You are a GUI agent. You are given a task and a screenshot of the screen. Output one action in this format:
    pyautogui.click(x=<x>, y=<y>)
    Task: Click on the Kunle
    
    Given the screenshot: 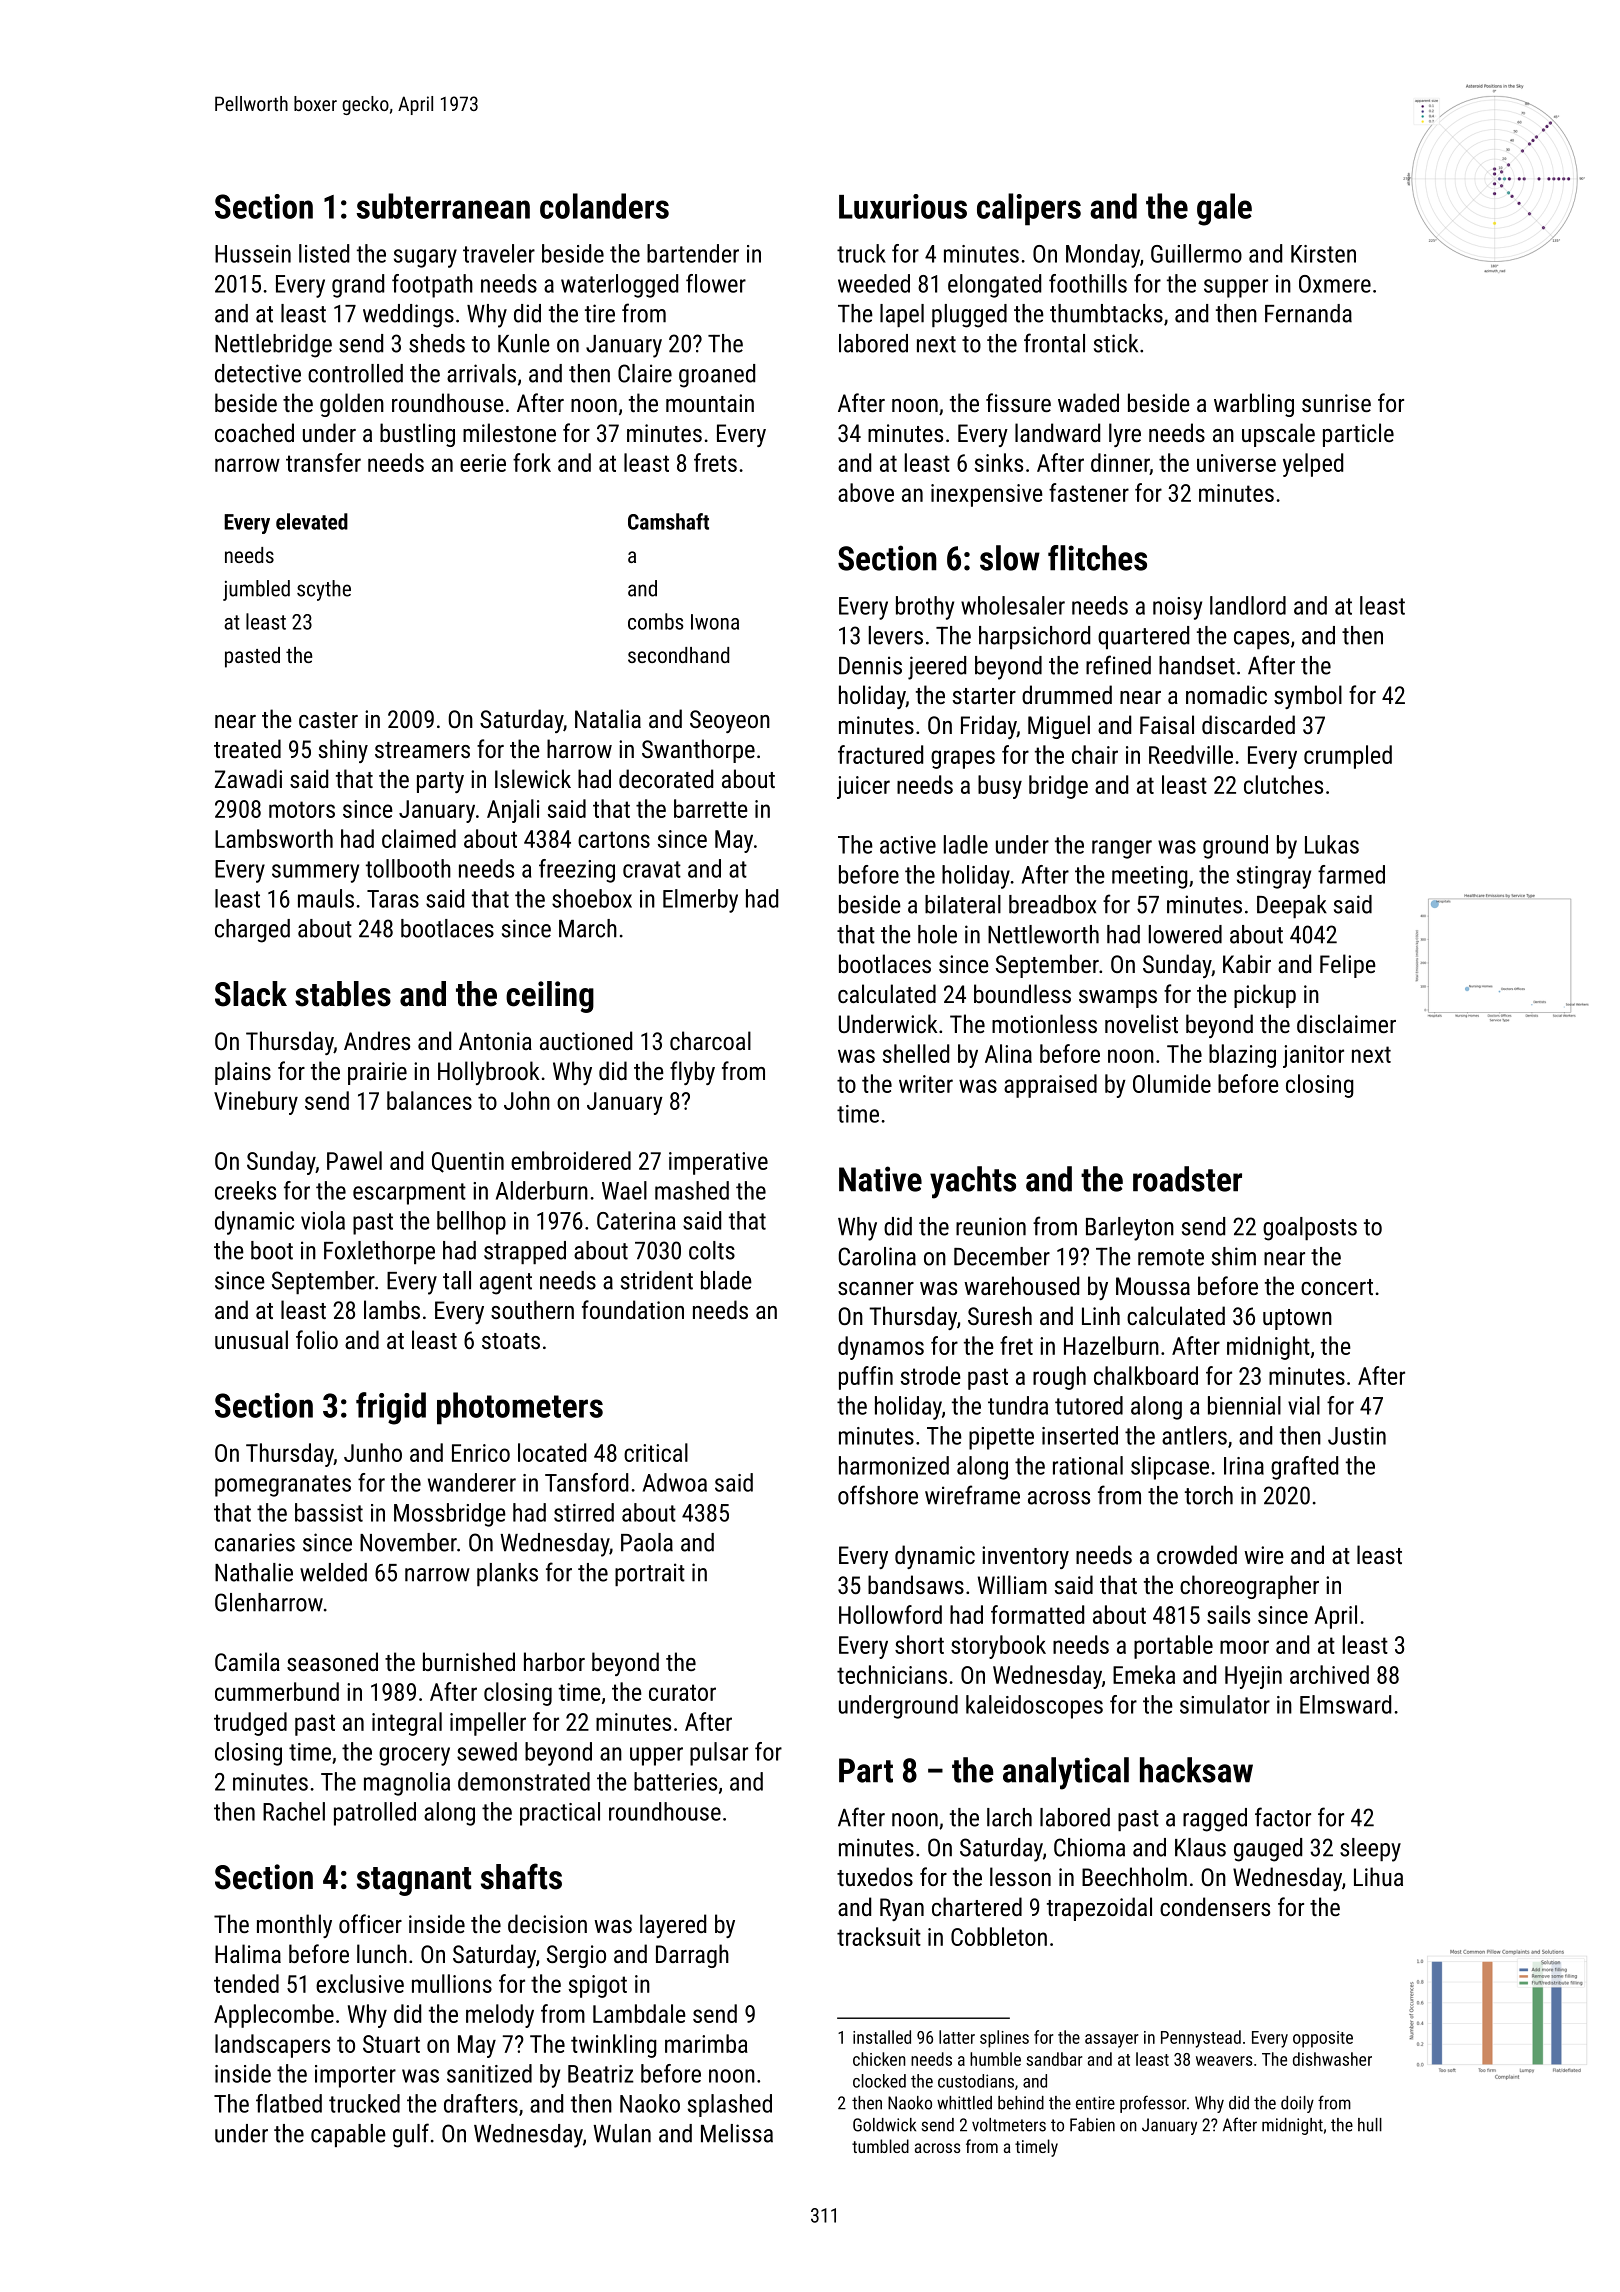 What is the action you would take?
    pyautogui.click(x=524, y=343)
